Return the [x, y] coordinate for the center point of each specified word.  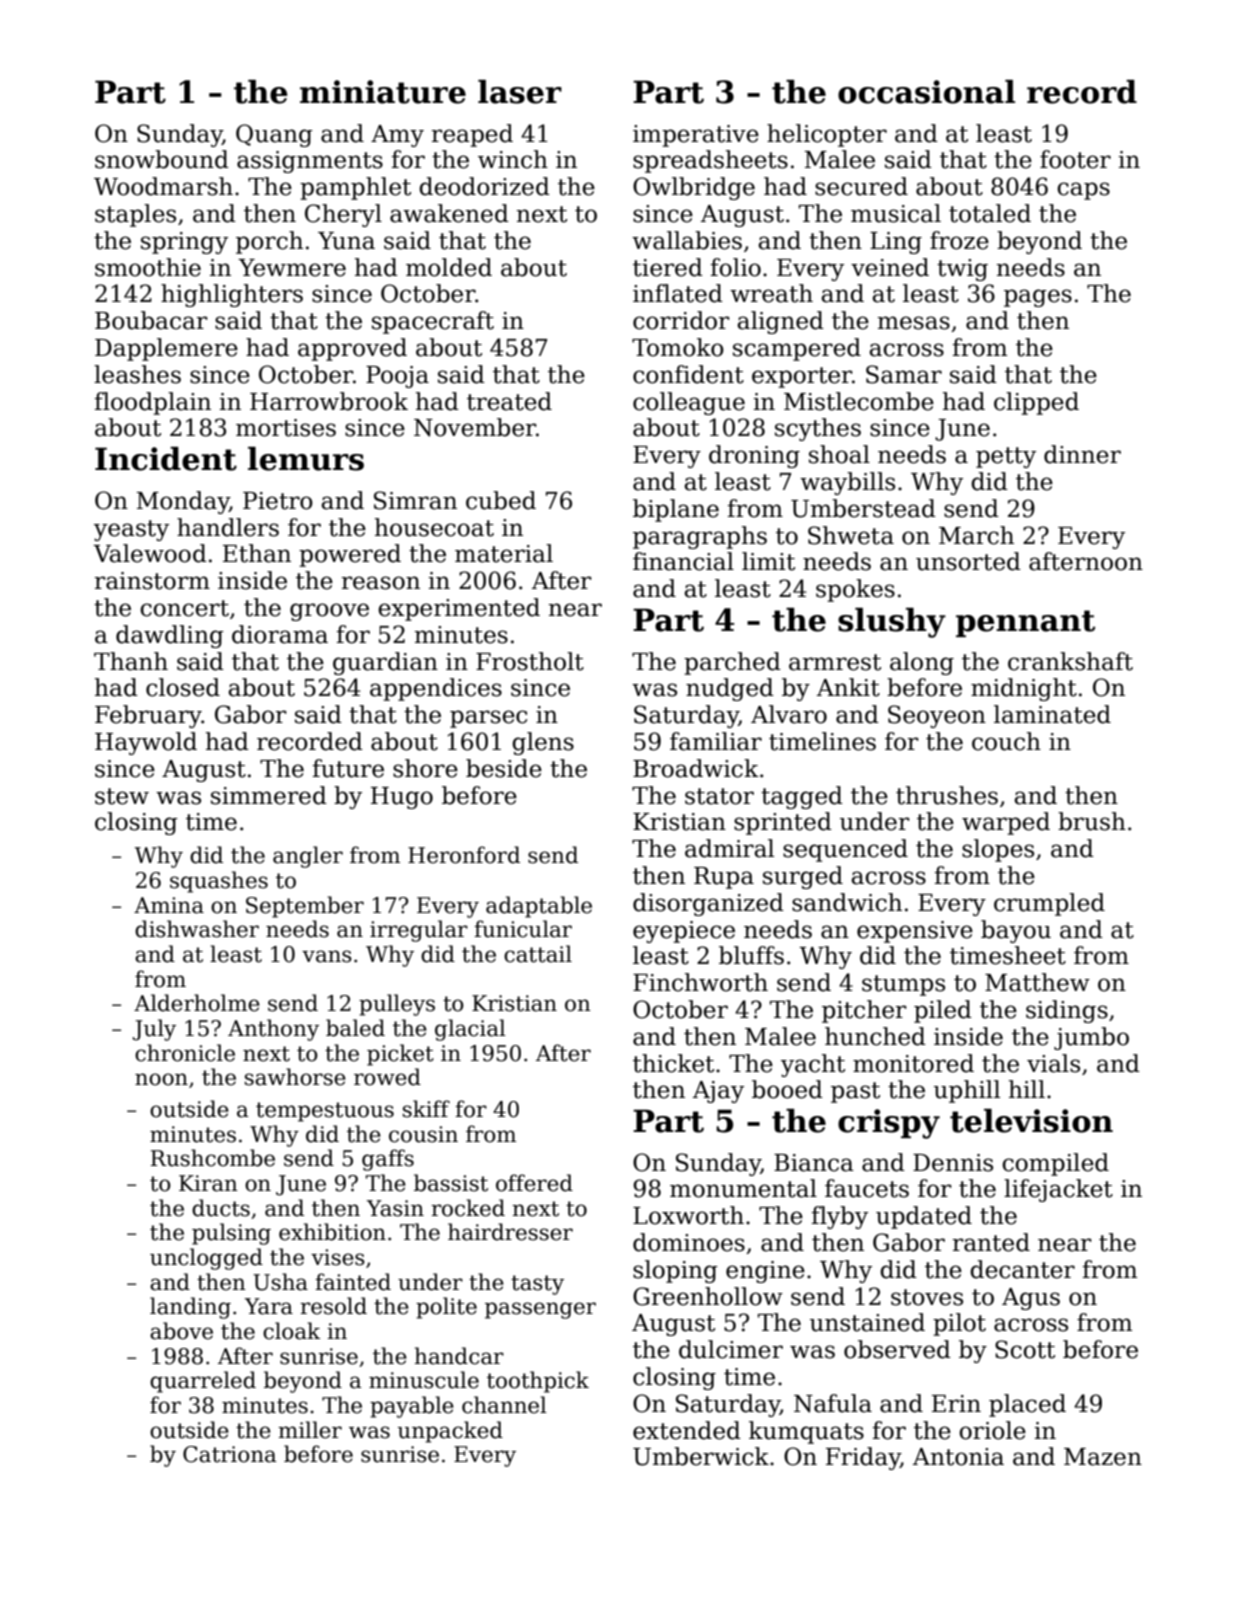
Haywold [146, 743]
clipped [1036, 403]
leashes [137, 374]
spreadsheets [710, 161]
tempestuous [325, 1112]
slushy [892, 623]
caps [1083, 191]
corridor [681, 320]
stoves [927, 1297]
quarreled [203, 1382]
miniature [383, 92]
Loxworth [688, 1215]
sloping [675, 1271]
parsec [488, 719]
